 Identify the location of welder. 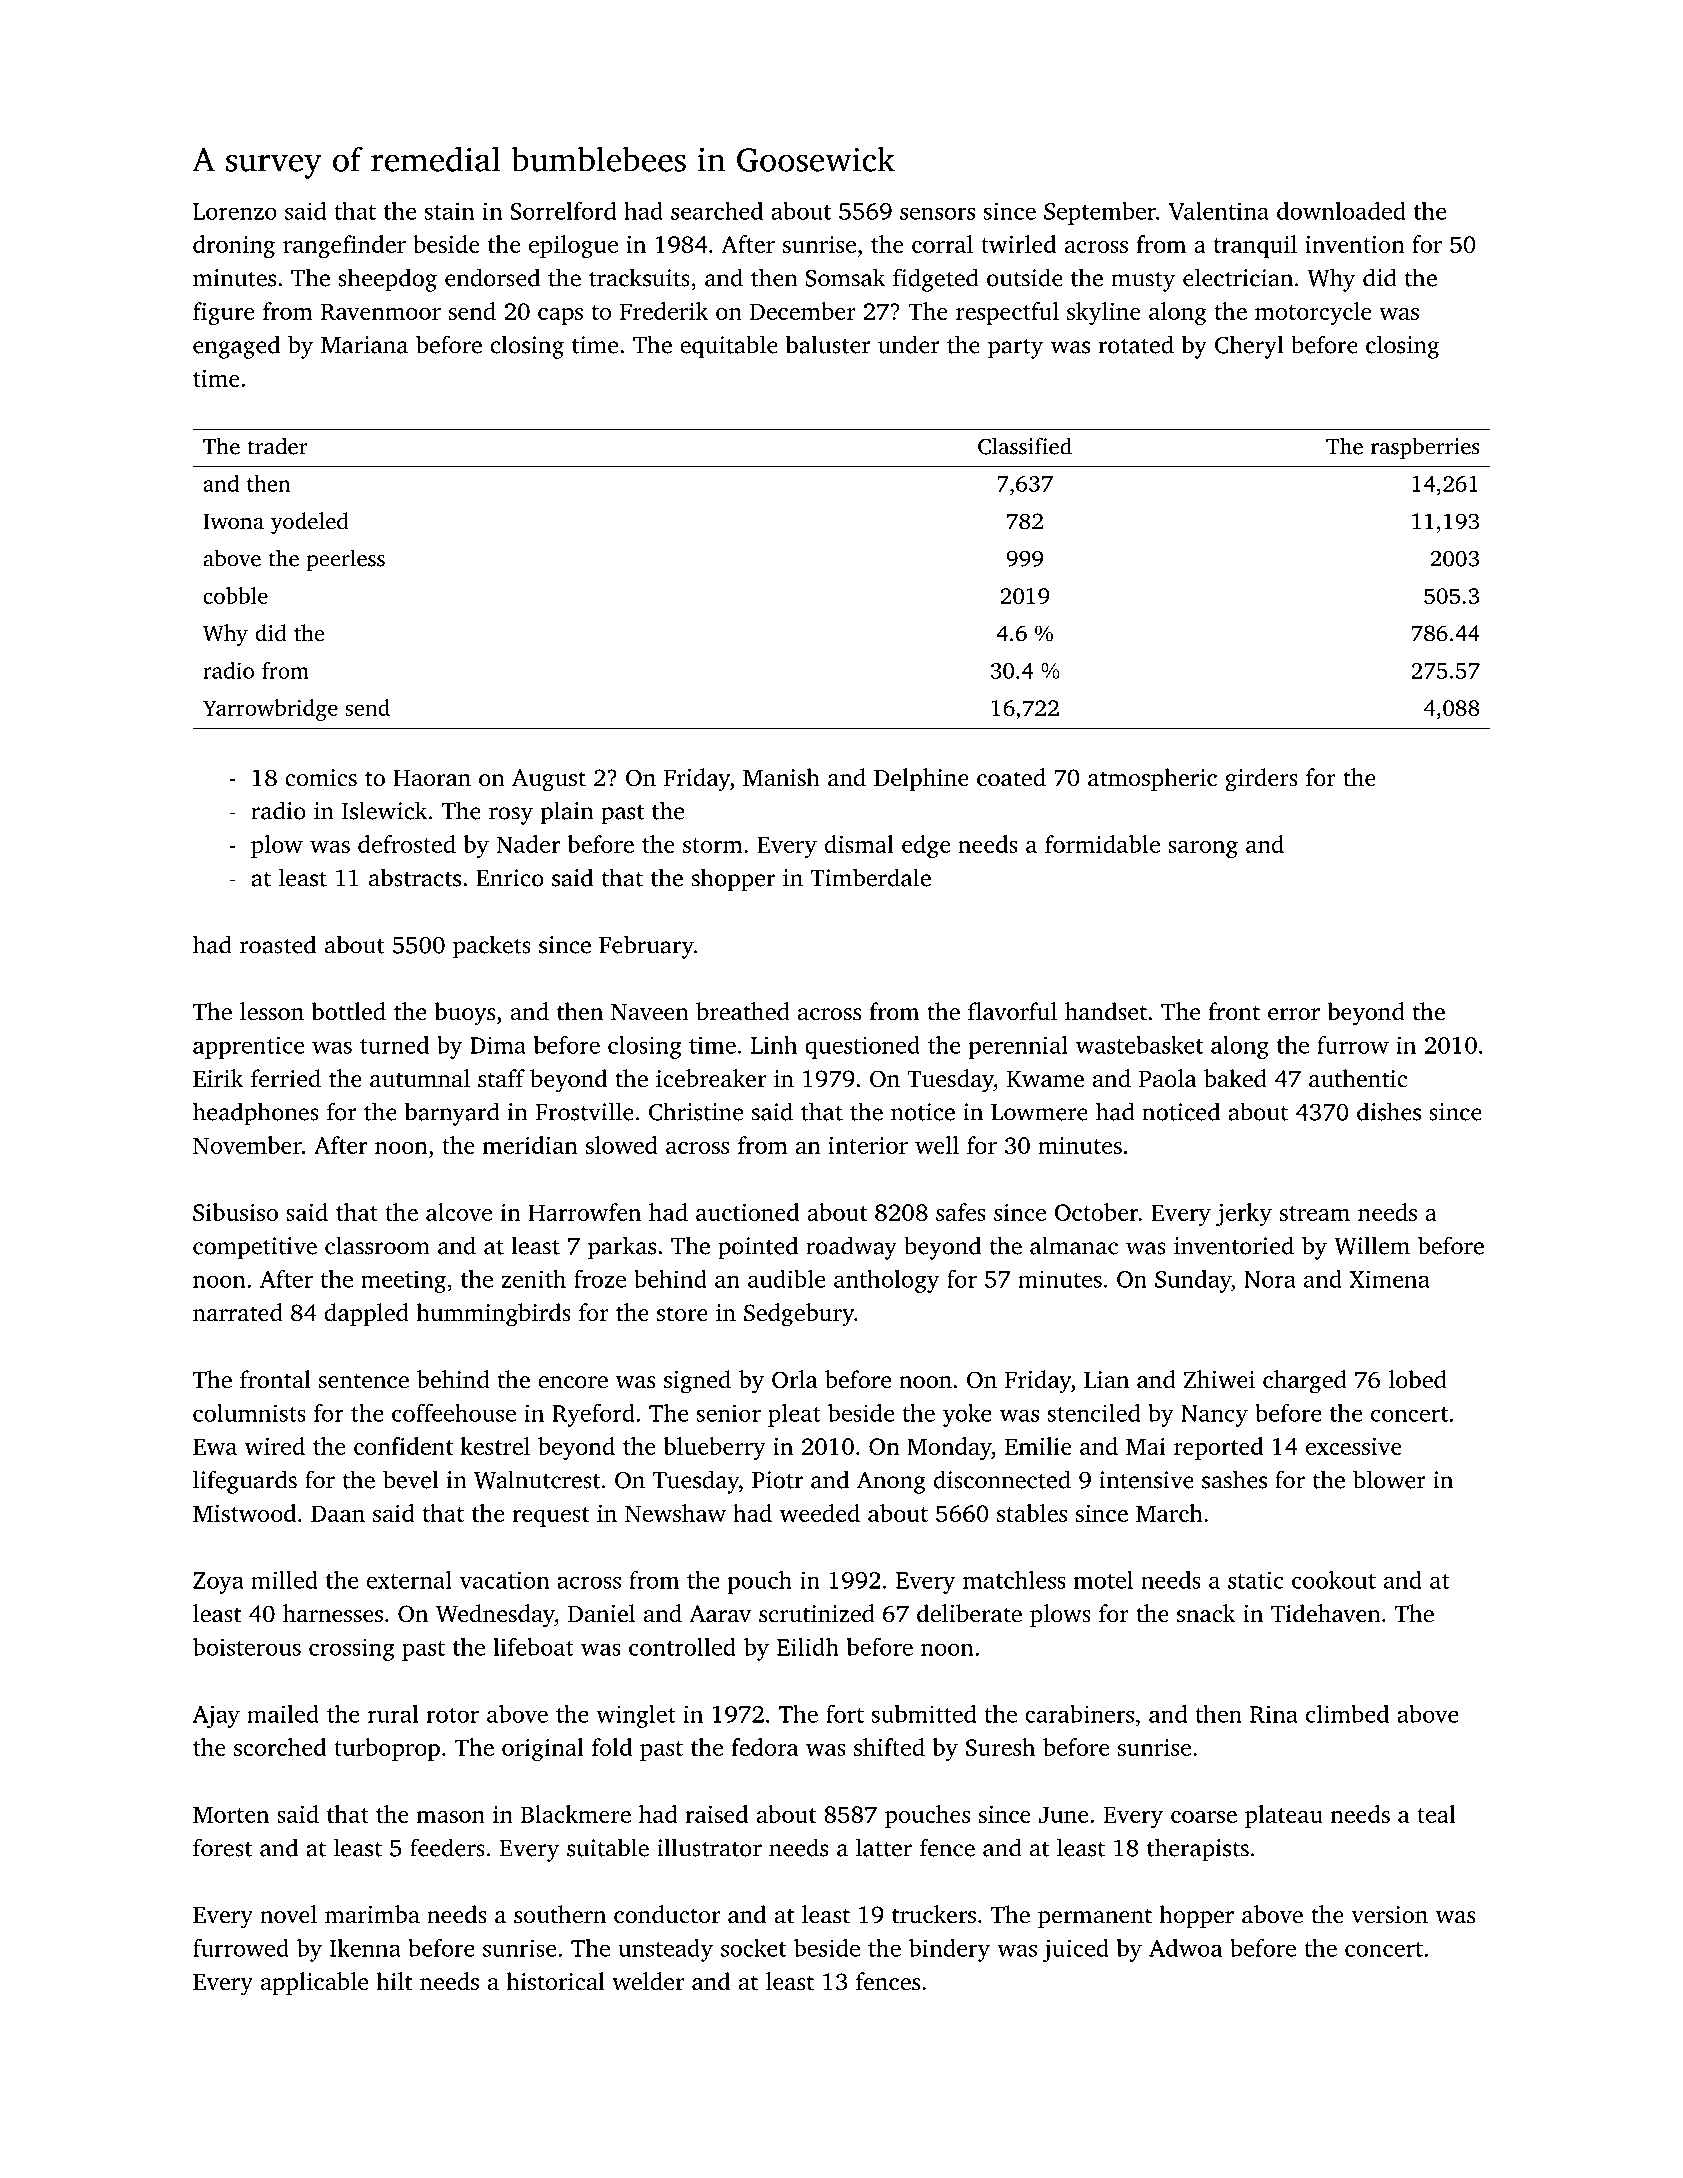
(648, 1981).
